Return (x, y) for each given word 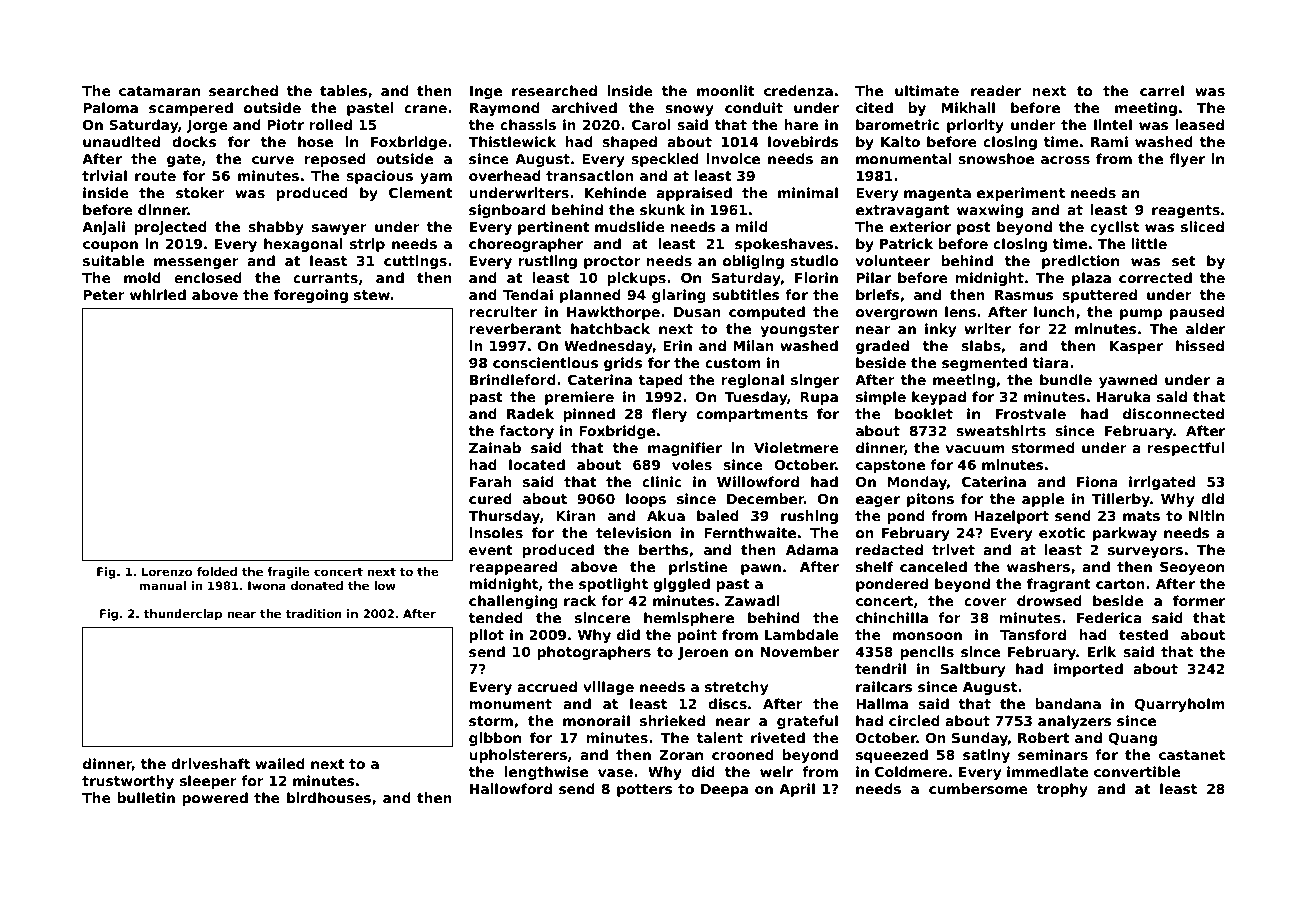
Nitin (1206, 515)
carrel (1162, 90)
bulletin (146, 797)
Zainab (495, 447)
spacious (379, 177)
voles (692, 464)
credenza (798, 90)
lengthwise (546, 773)
